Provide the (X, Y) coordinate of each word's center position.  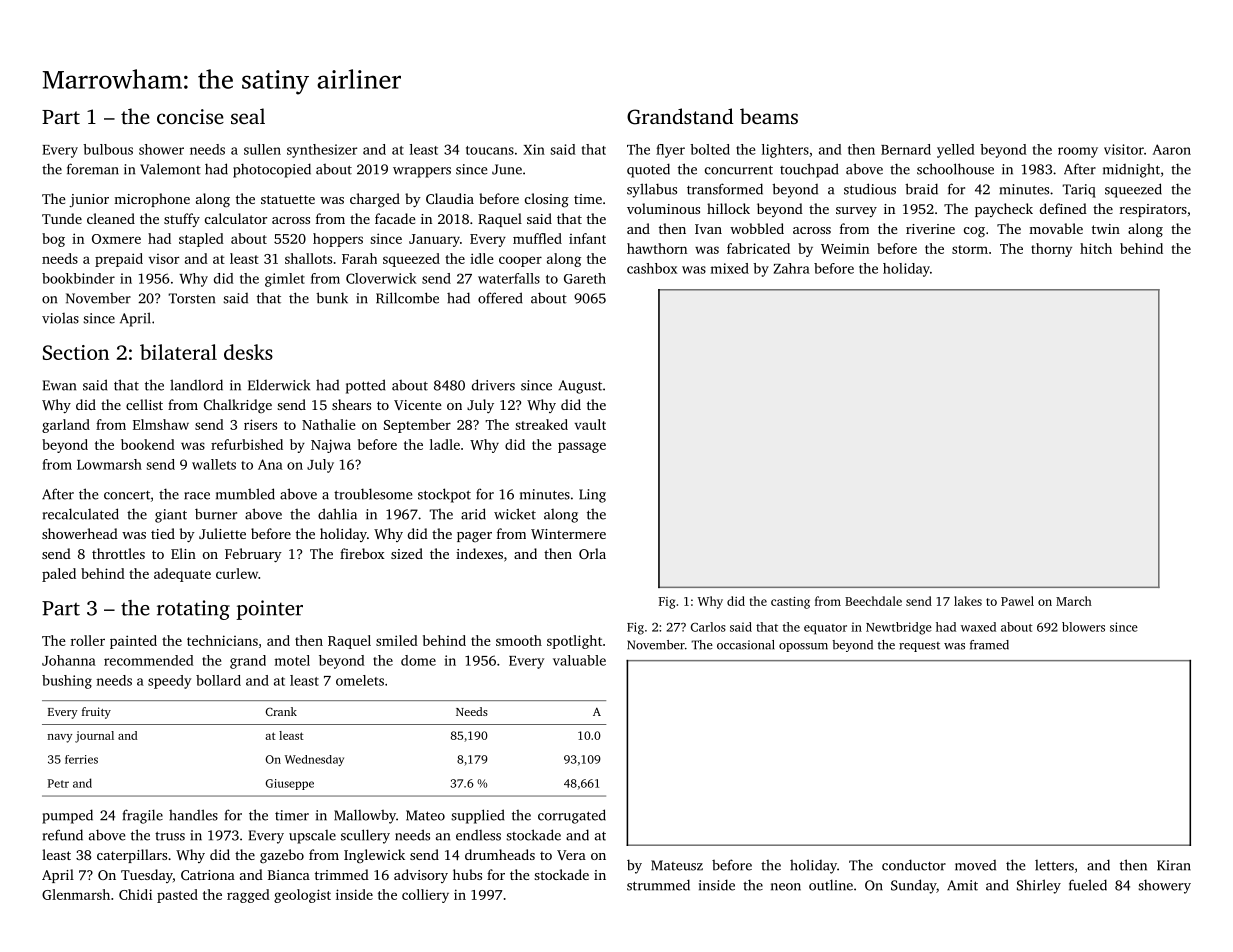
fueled (1088, 885)
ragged (248, 896)
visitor (1124, 149)
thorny (1051, 250)
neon (786, 887)
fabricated (758, 248)
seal (248, 116)
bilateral (178, 352)
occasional (746, 645)
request (919, 647)
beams (769, 116)
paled (59, 575)
